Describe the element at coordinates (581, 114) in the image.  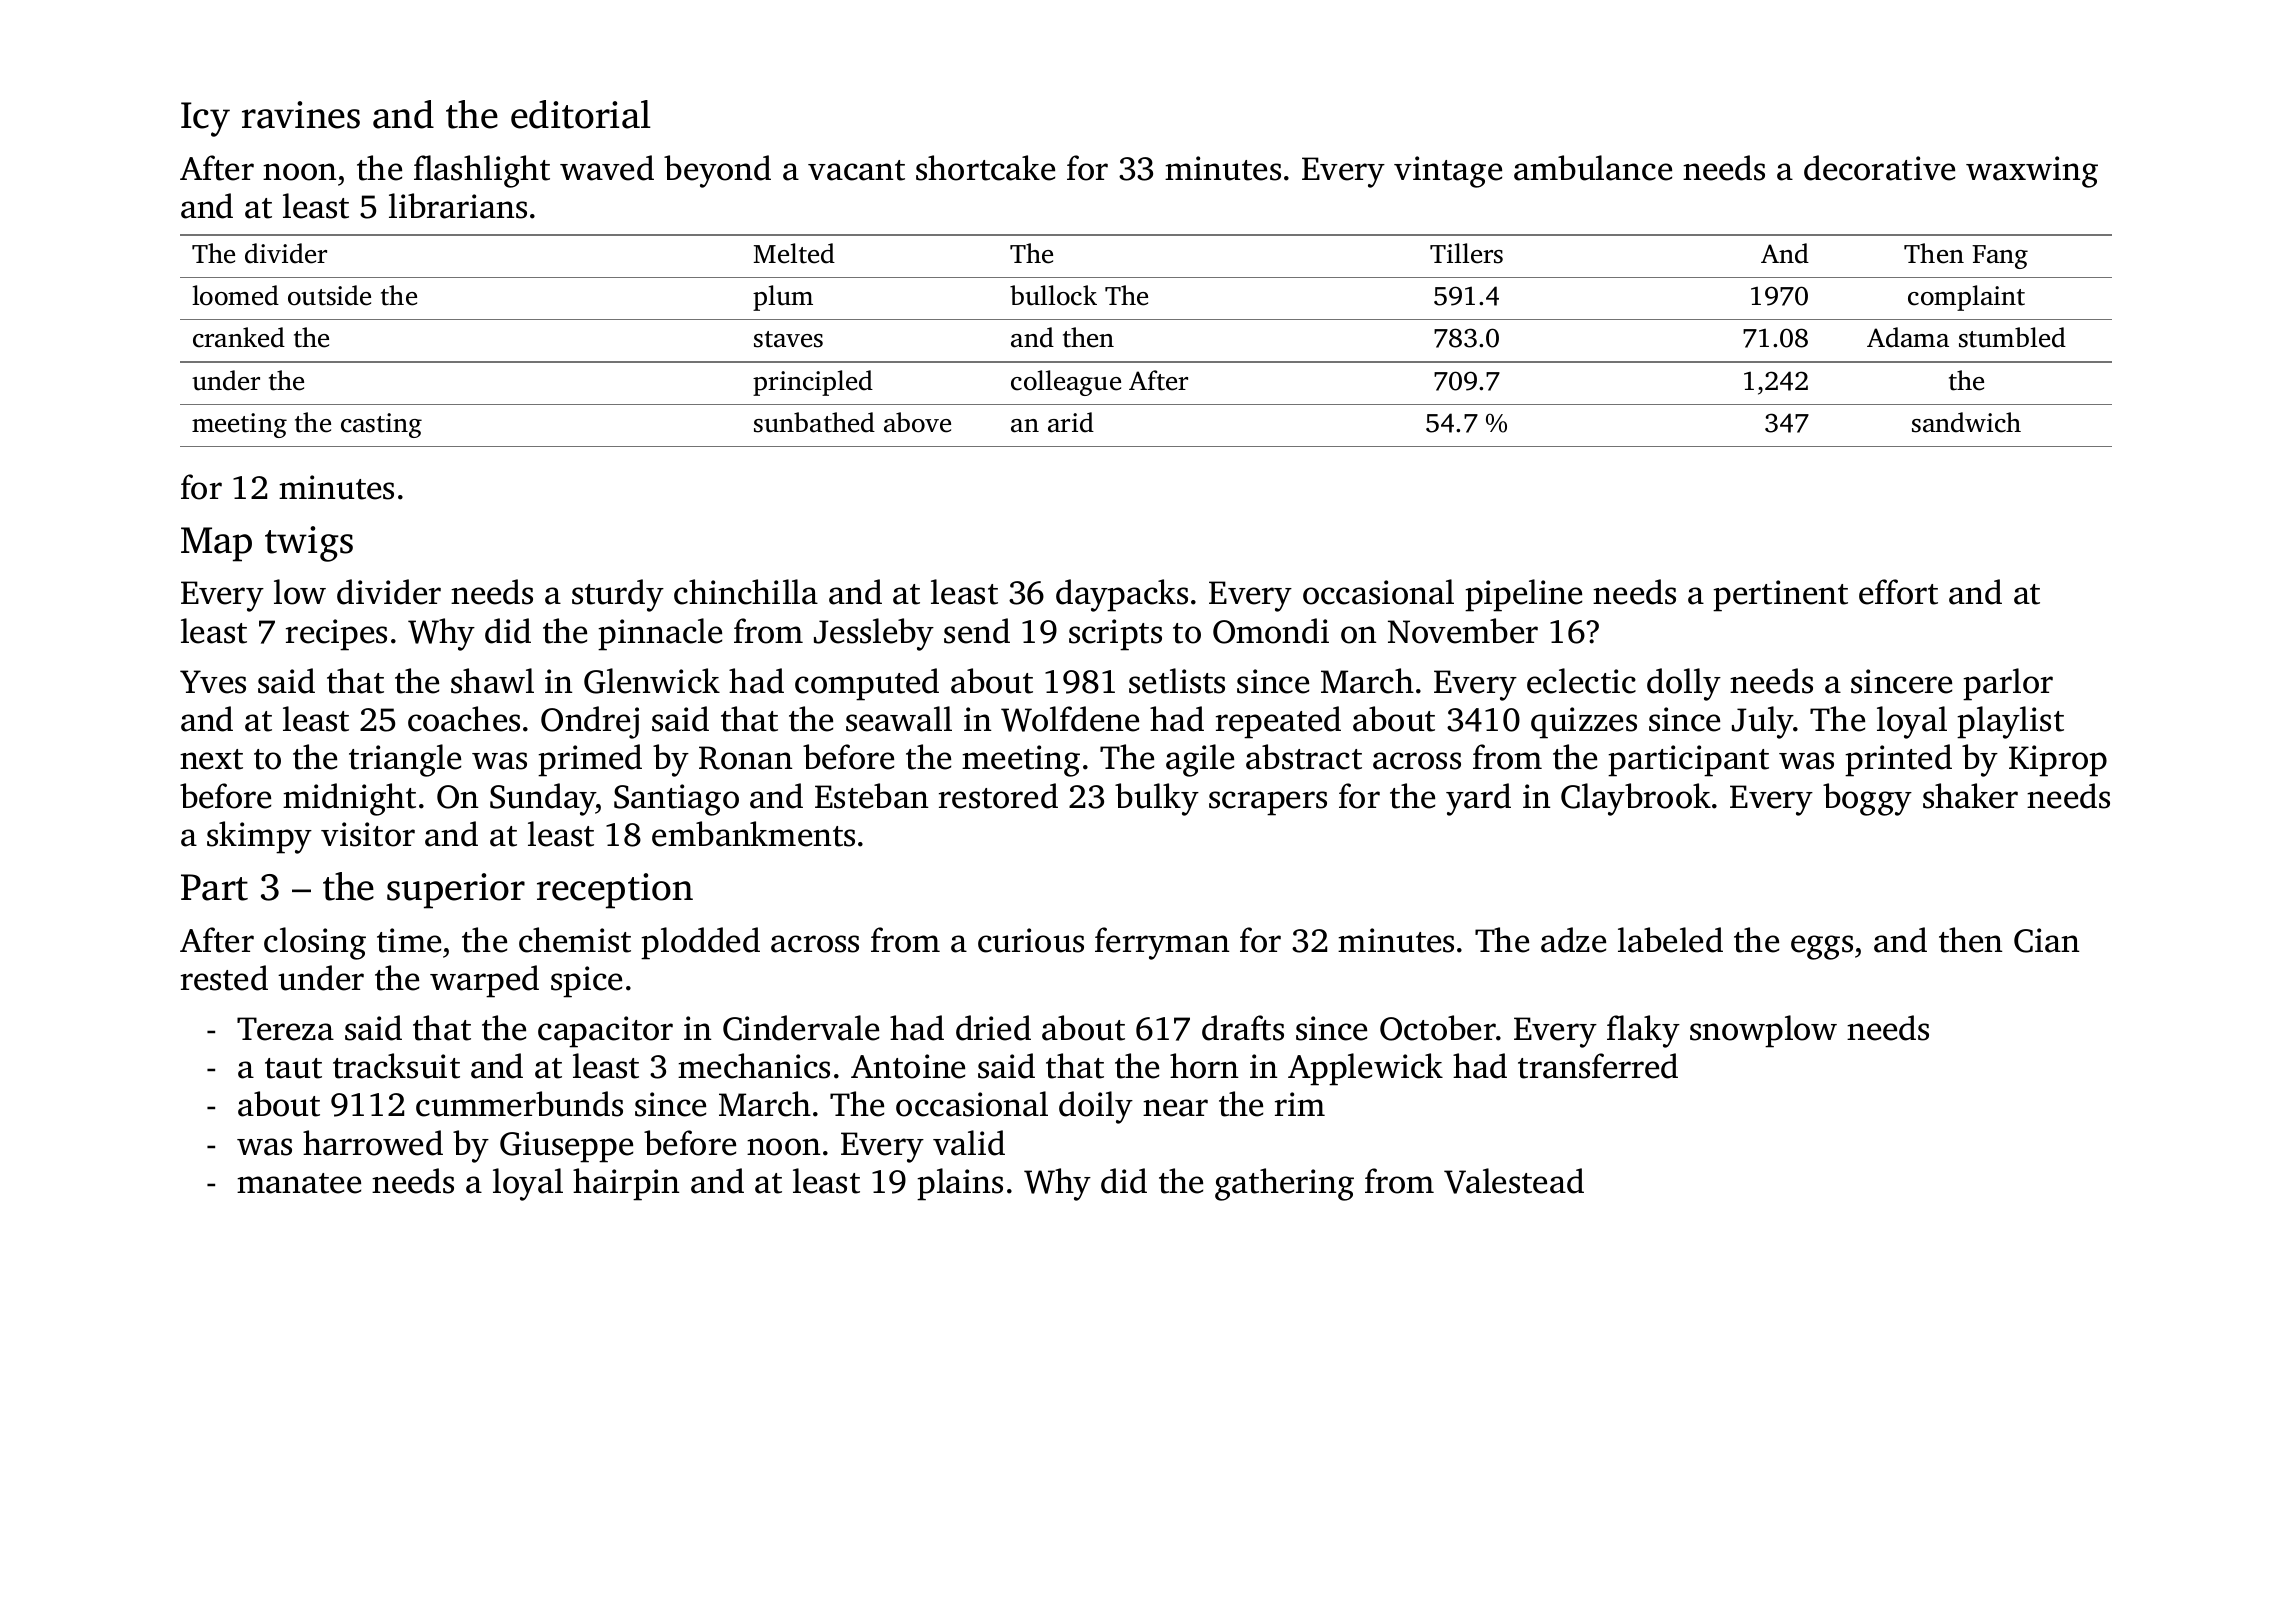
I see `editorial` at that location.
